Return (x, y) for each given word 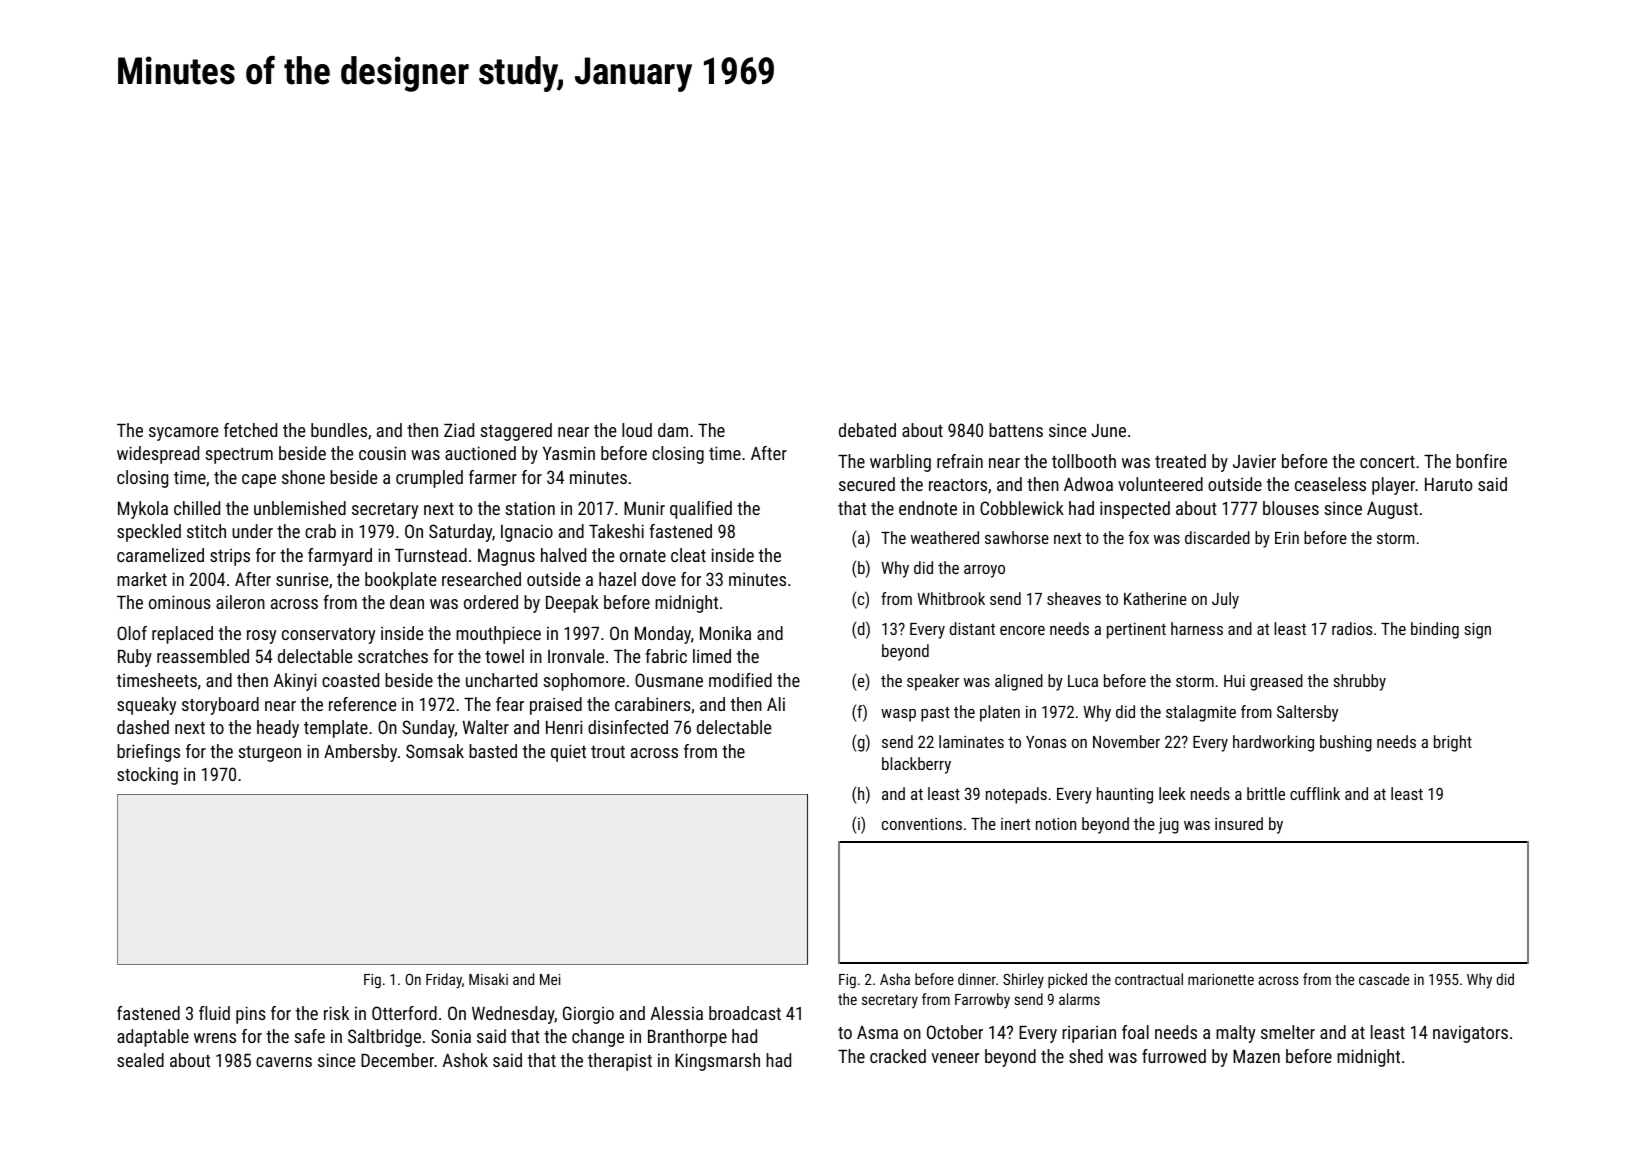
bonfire (1481, 461)
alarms (1079, 999)
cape (259, 481)
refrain (960, 461)
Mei (550, 979)
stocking (147, 776)
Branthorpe (687, 1038)
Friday (444, 981)
